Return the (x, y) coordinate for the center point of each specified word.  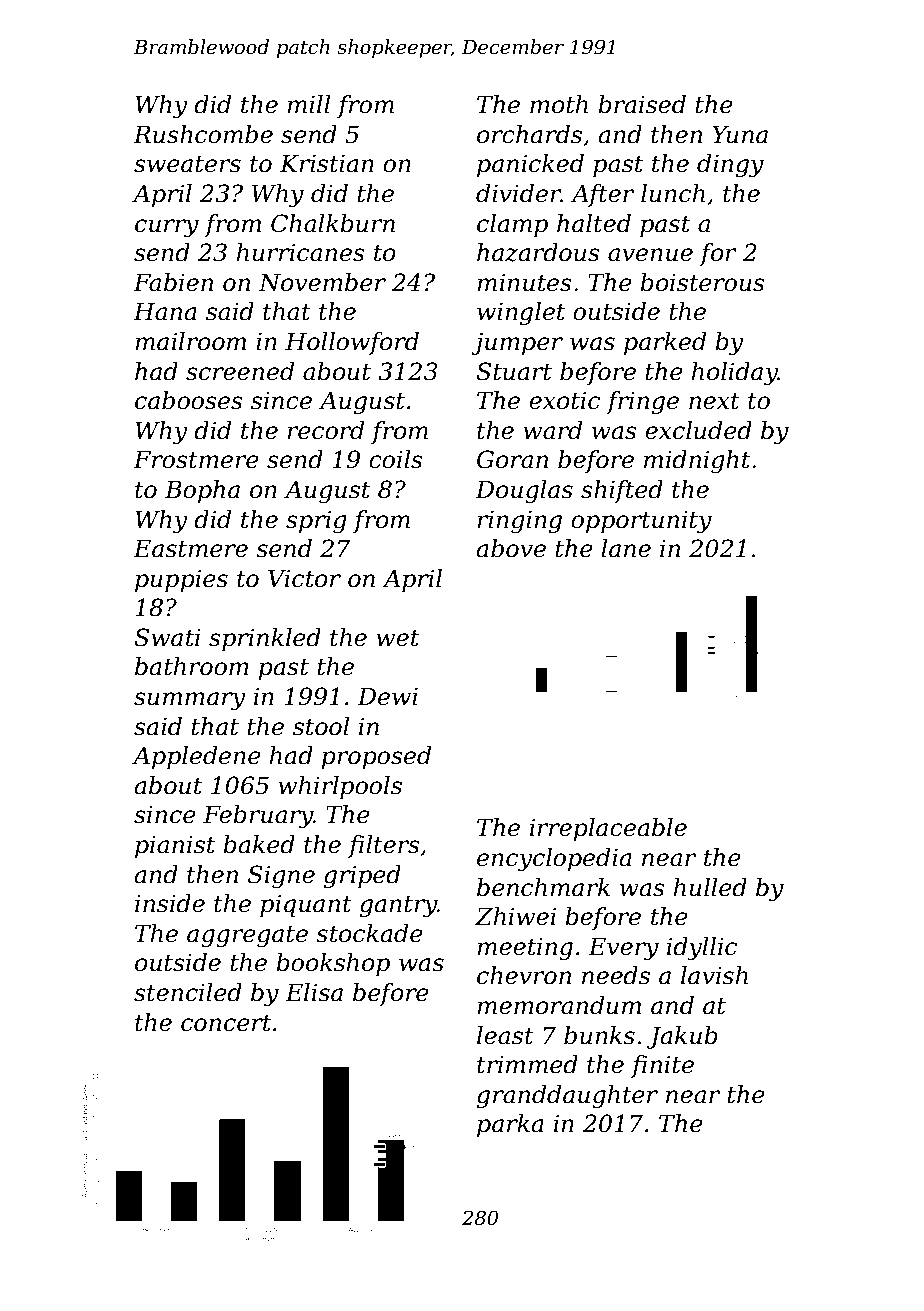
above (511, 548)
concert (226, 1023)
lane (626, 548)
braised (642, 104)
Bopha (202, 491)
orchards (529, 134)
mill (309, 104)
